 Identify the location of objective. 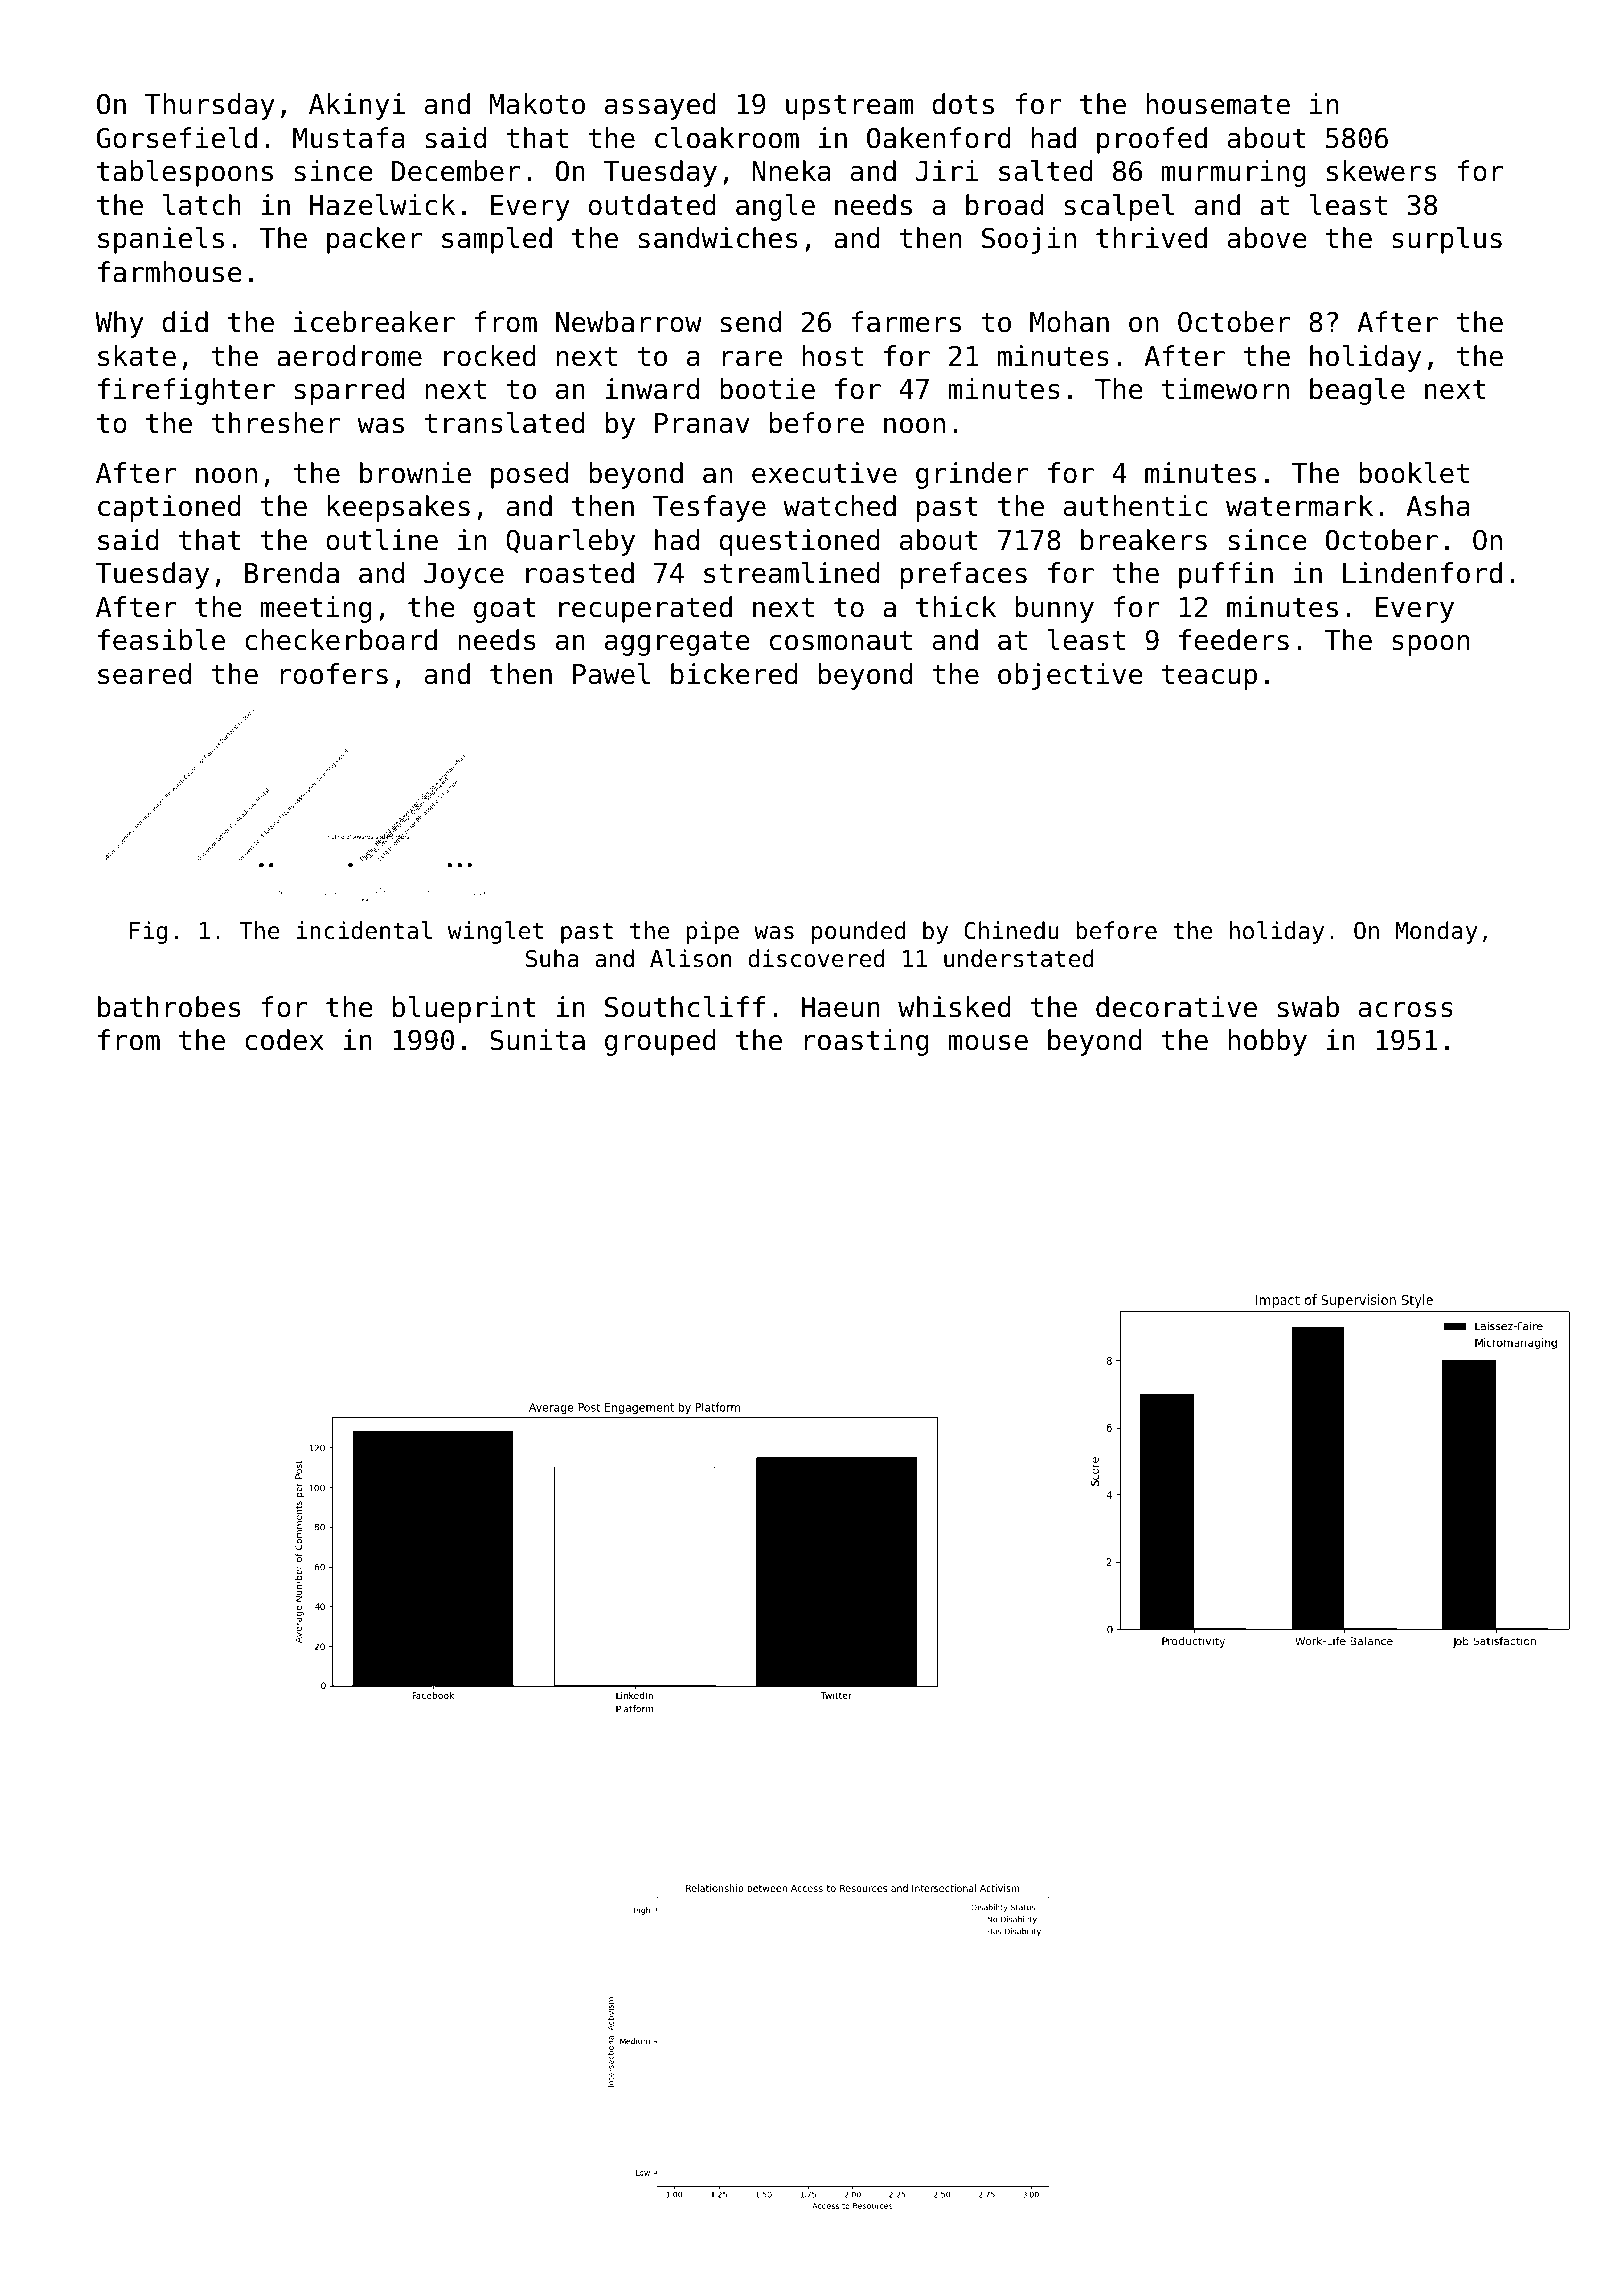
(1070, 676).
